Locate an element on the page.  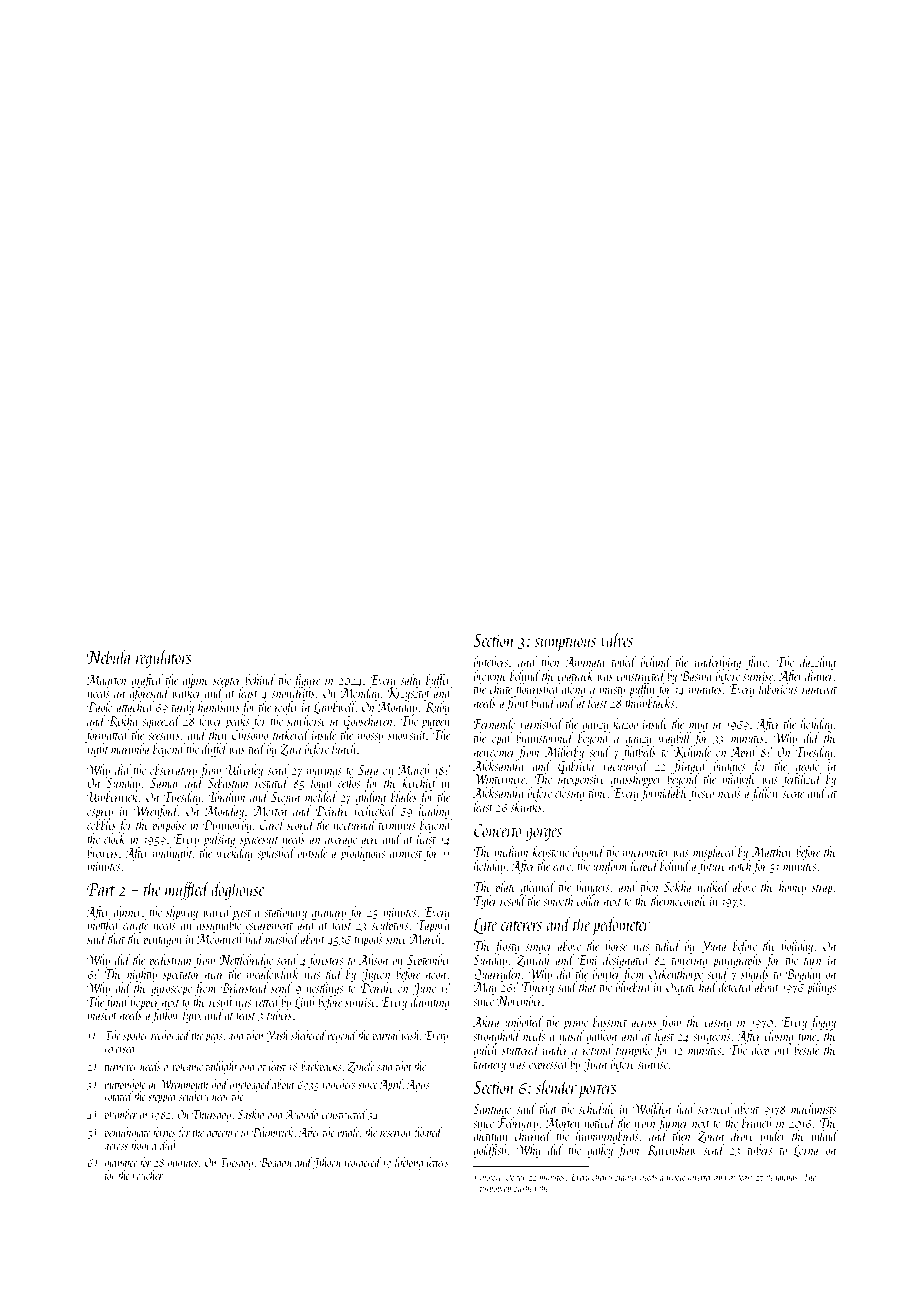
sumptuous is located at coordinates (565, 644).
